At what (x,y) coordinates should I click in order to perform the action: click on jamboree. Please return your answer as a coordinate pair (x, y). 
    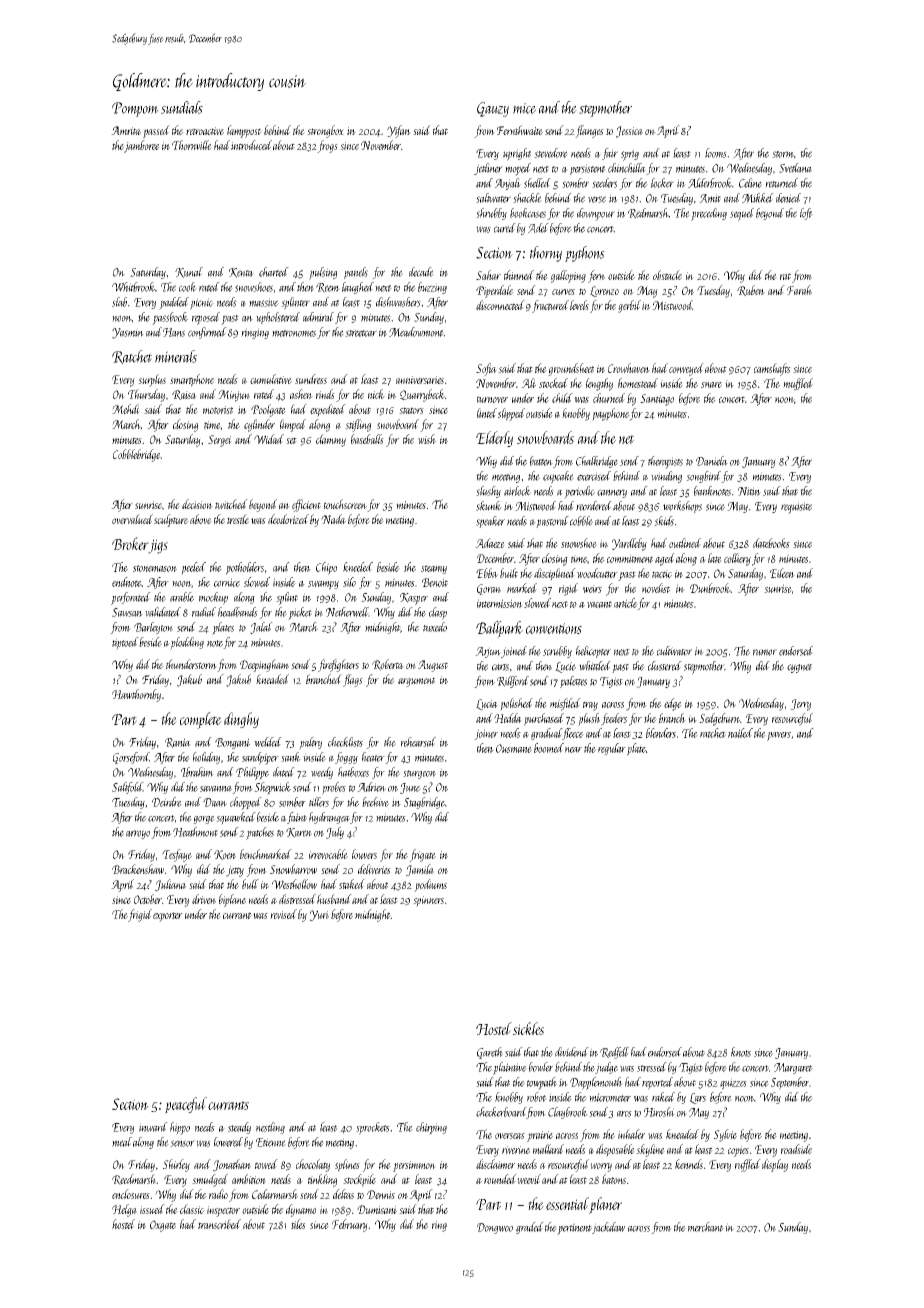
    Looking at the image, I should click on (142, 146).
